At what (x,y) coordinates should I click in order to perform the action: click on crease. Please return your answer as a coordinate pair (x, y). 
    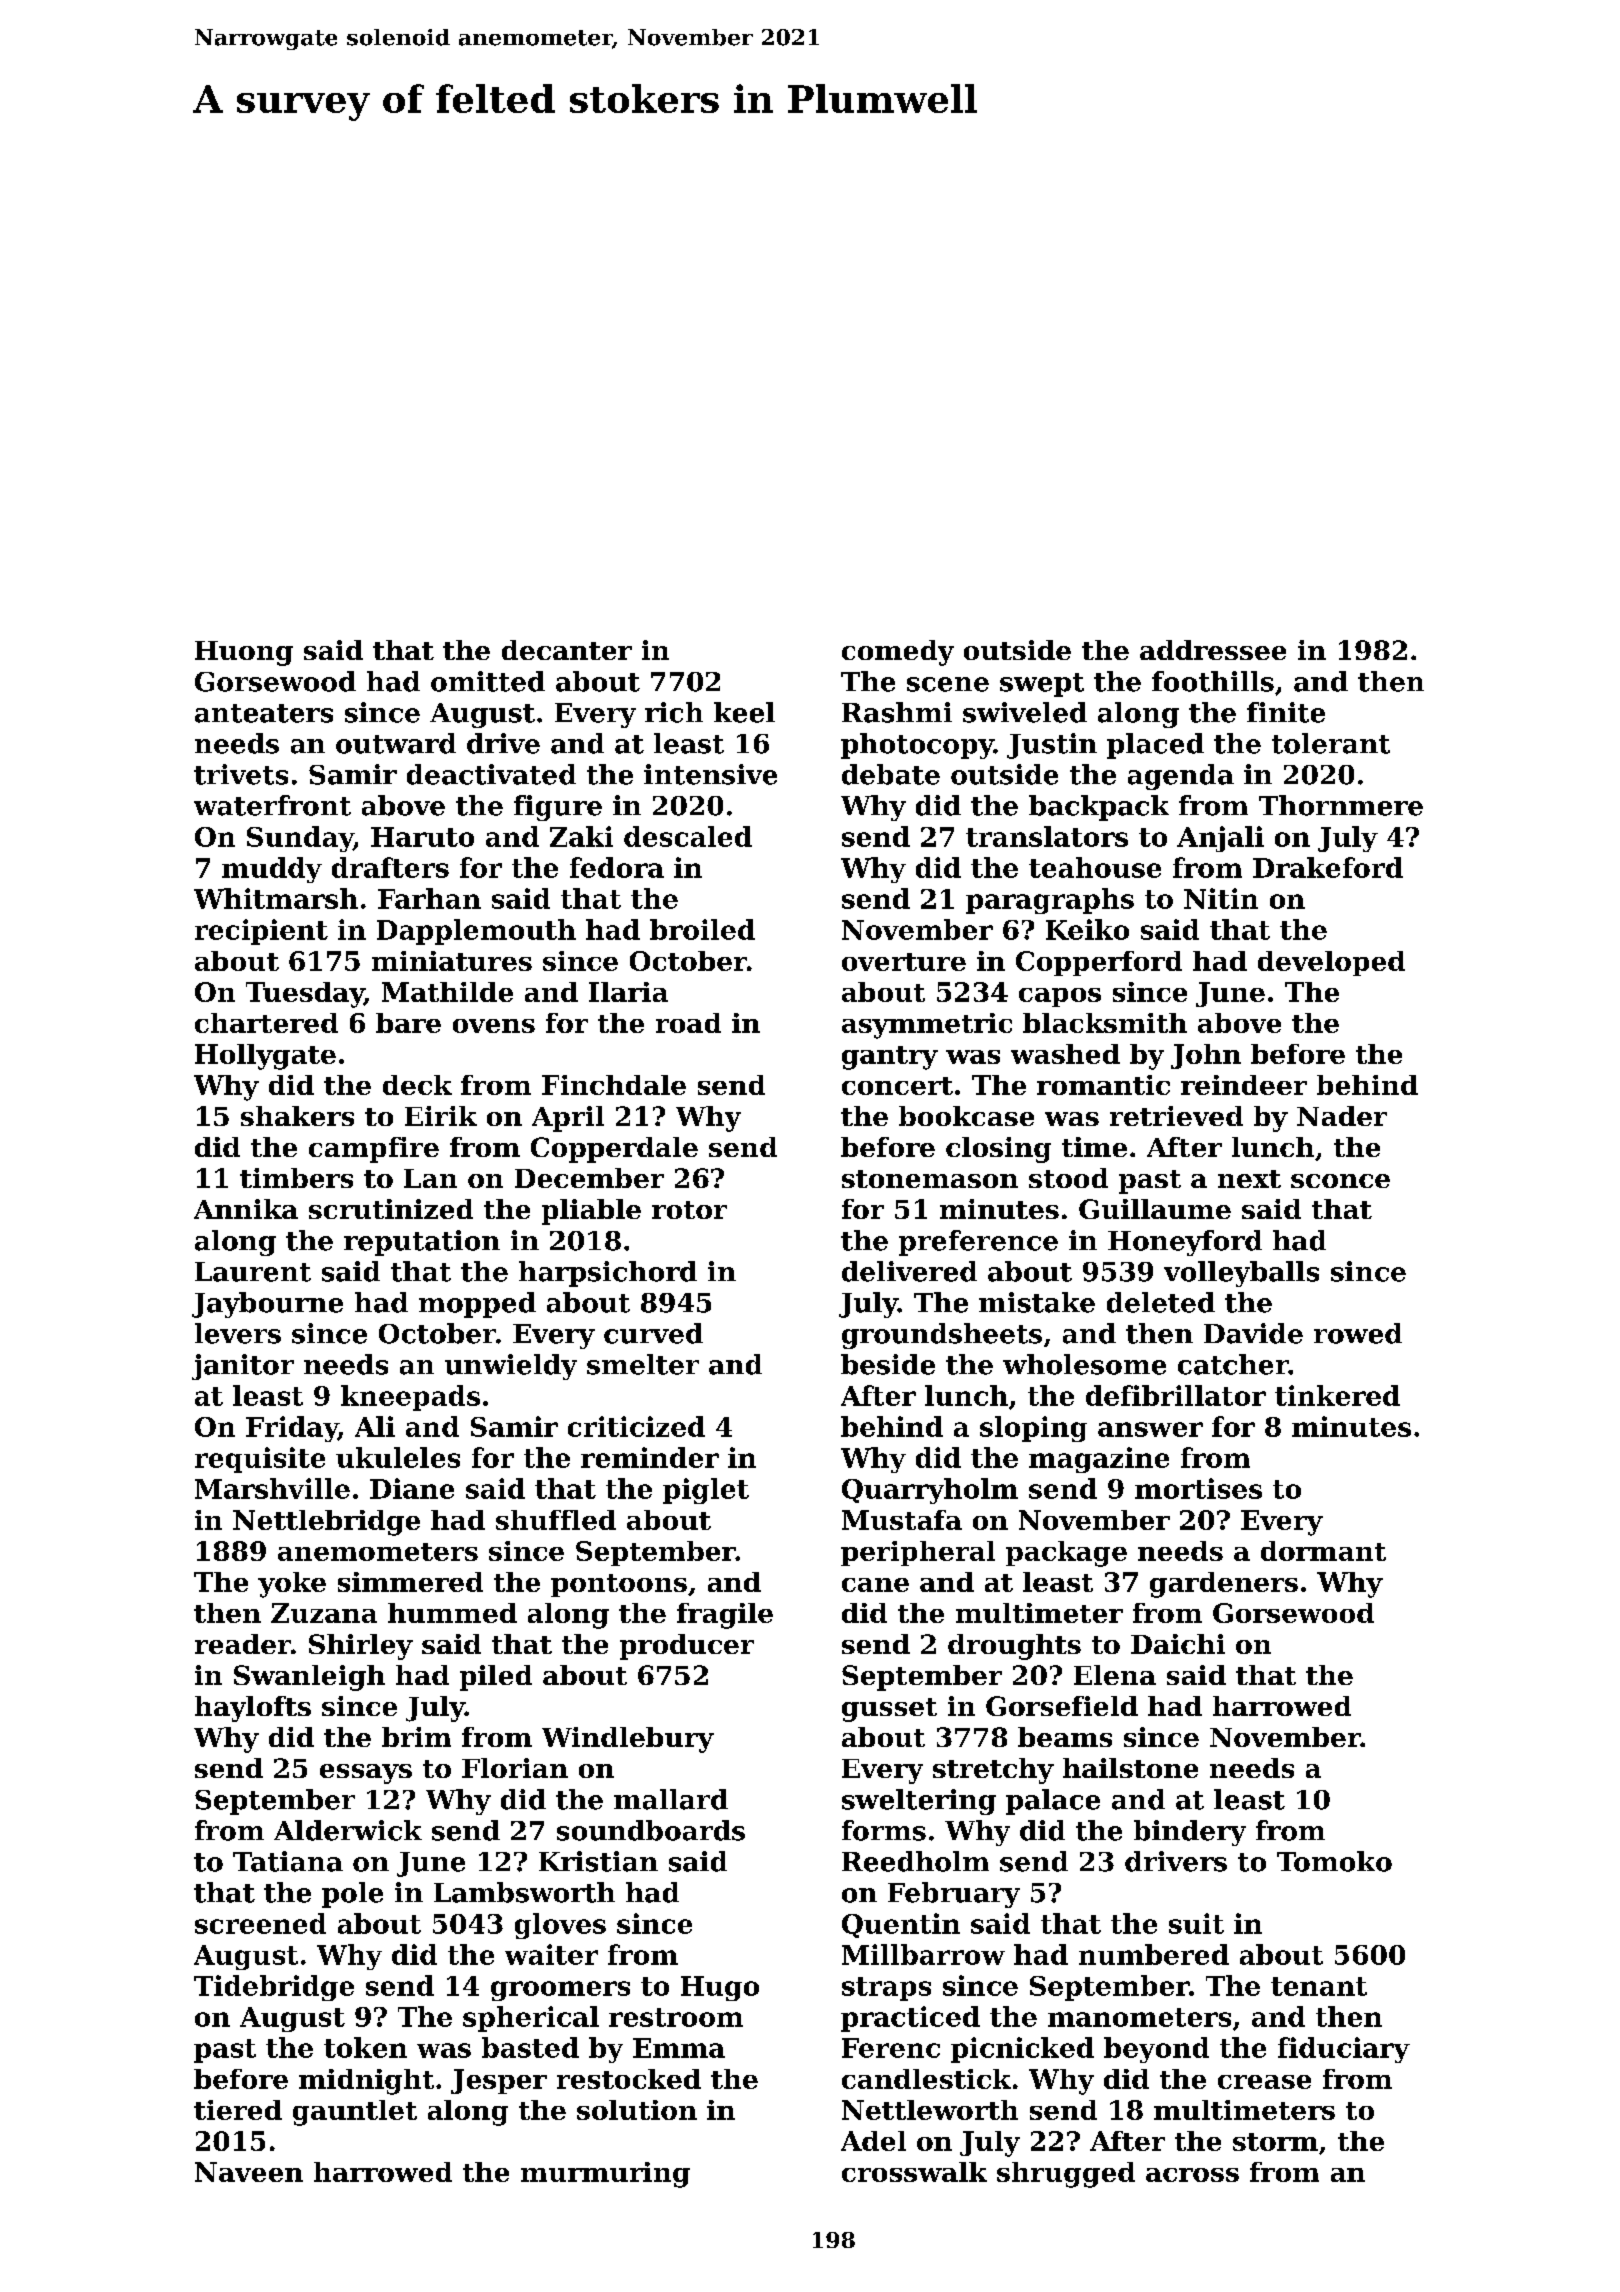
    Looking at the image, I should click on (1264, 2082).
